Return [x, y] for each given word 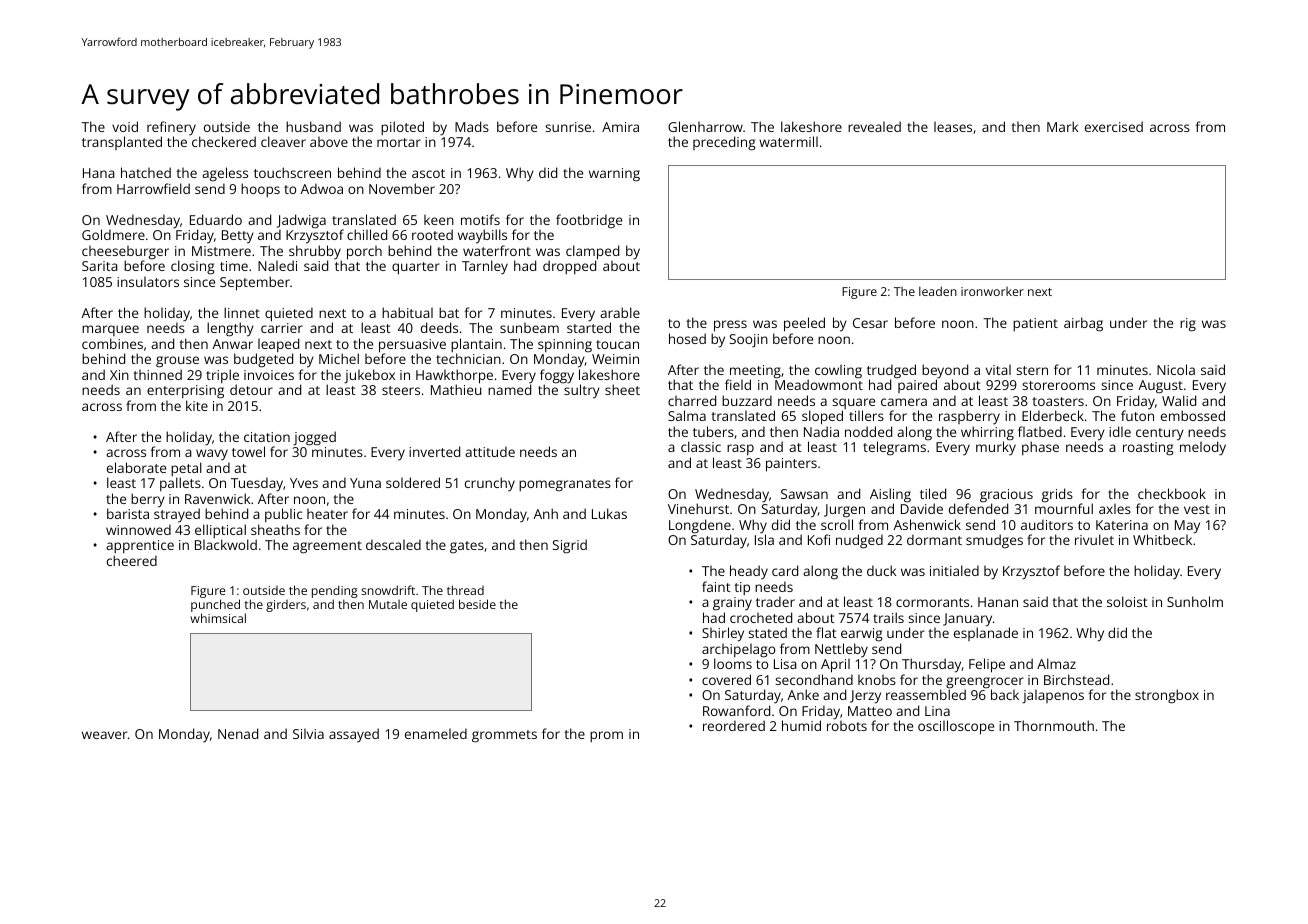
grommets [504, 736]
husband [313, 126]
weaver [104, 735]
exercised [1114, 126]
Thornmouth [1054, 725]
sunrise [568, 127]
